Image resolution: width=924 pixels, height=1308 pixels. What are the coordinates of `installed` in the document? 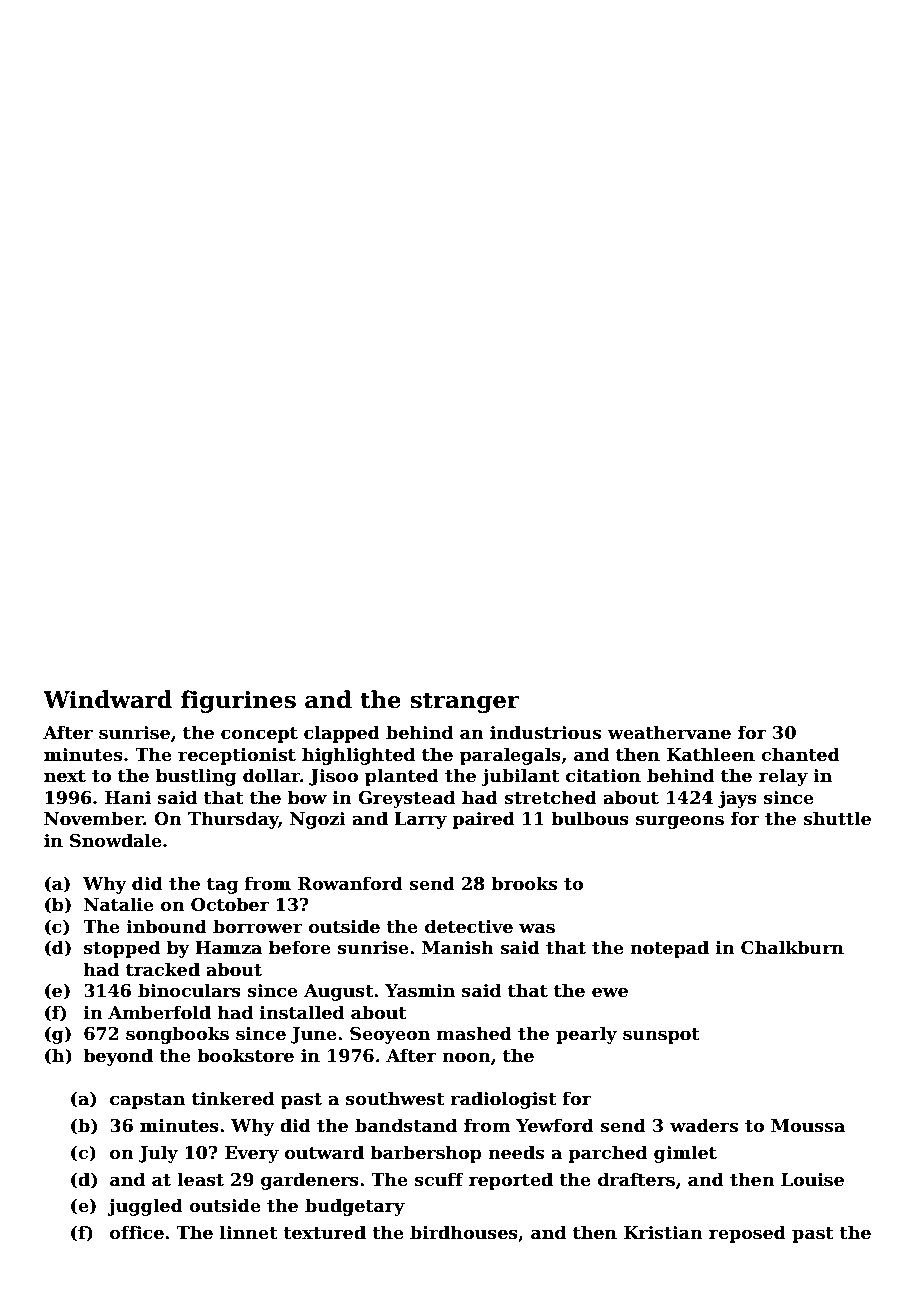 It's located at (302, 1012).
